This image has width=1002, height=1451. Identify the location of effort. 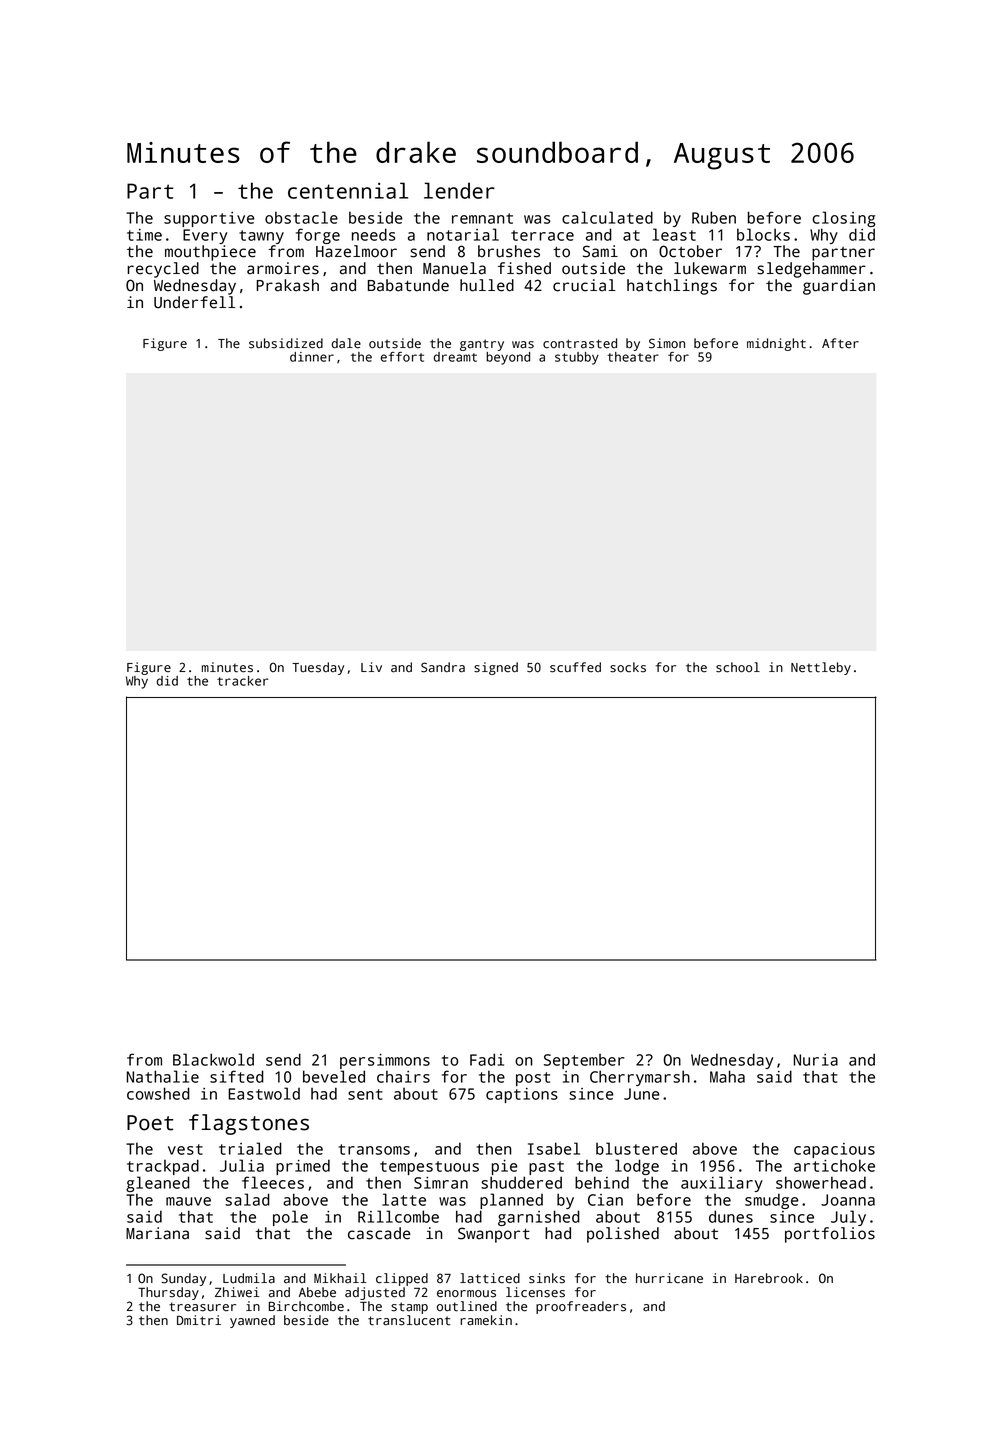
(402, 357).
